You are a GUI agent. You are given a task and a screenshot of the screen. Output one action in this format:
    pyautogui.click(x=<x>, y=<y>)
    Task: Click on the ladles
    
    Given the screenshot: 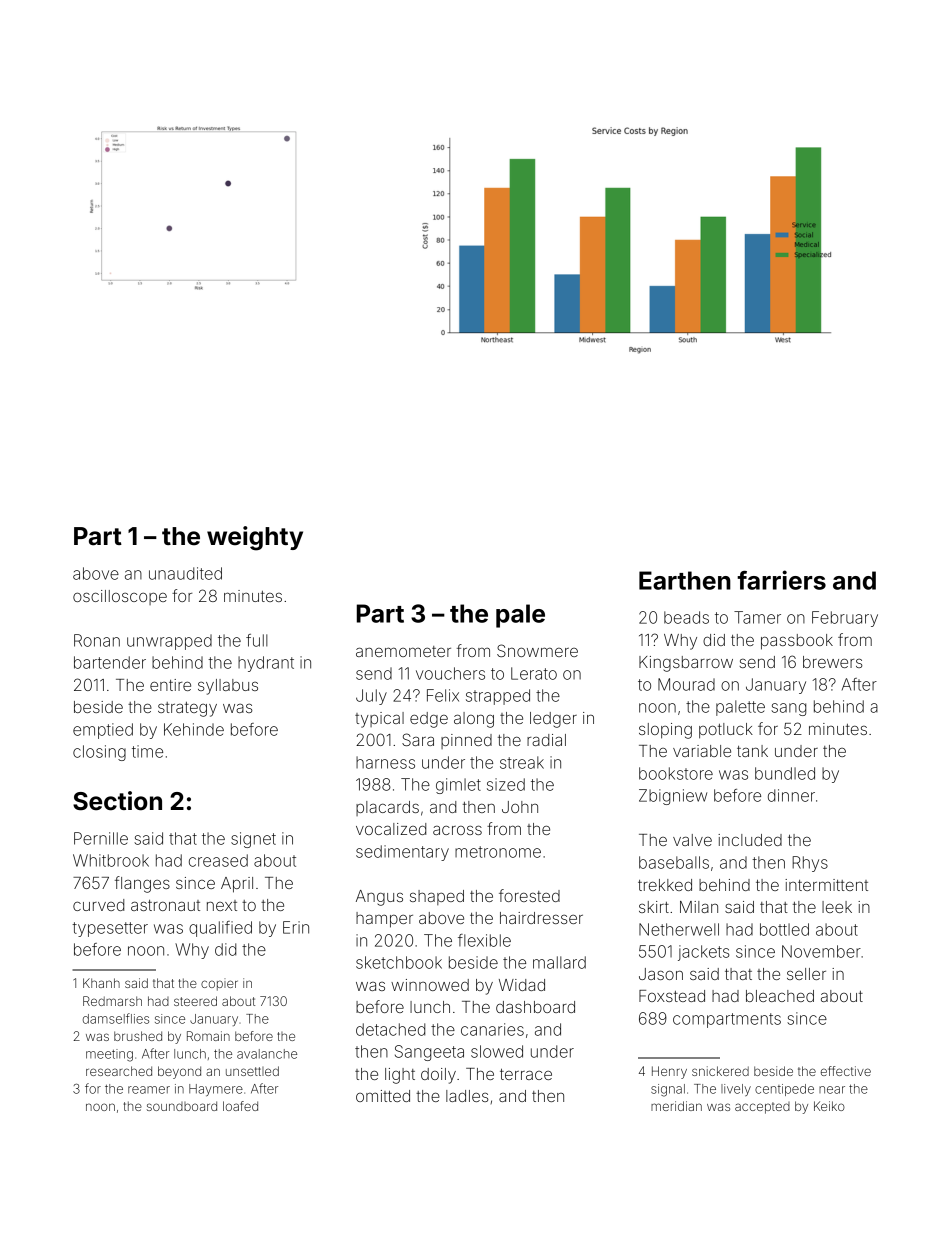 What is the action you would take?
    pyautogui.click(x=467, y=1096)
